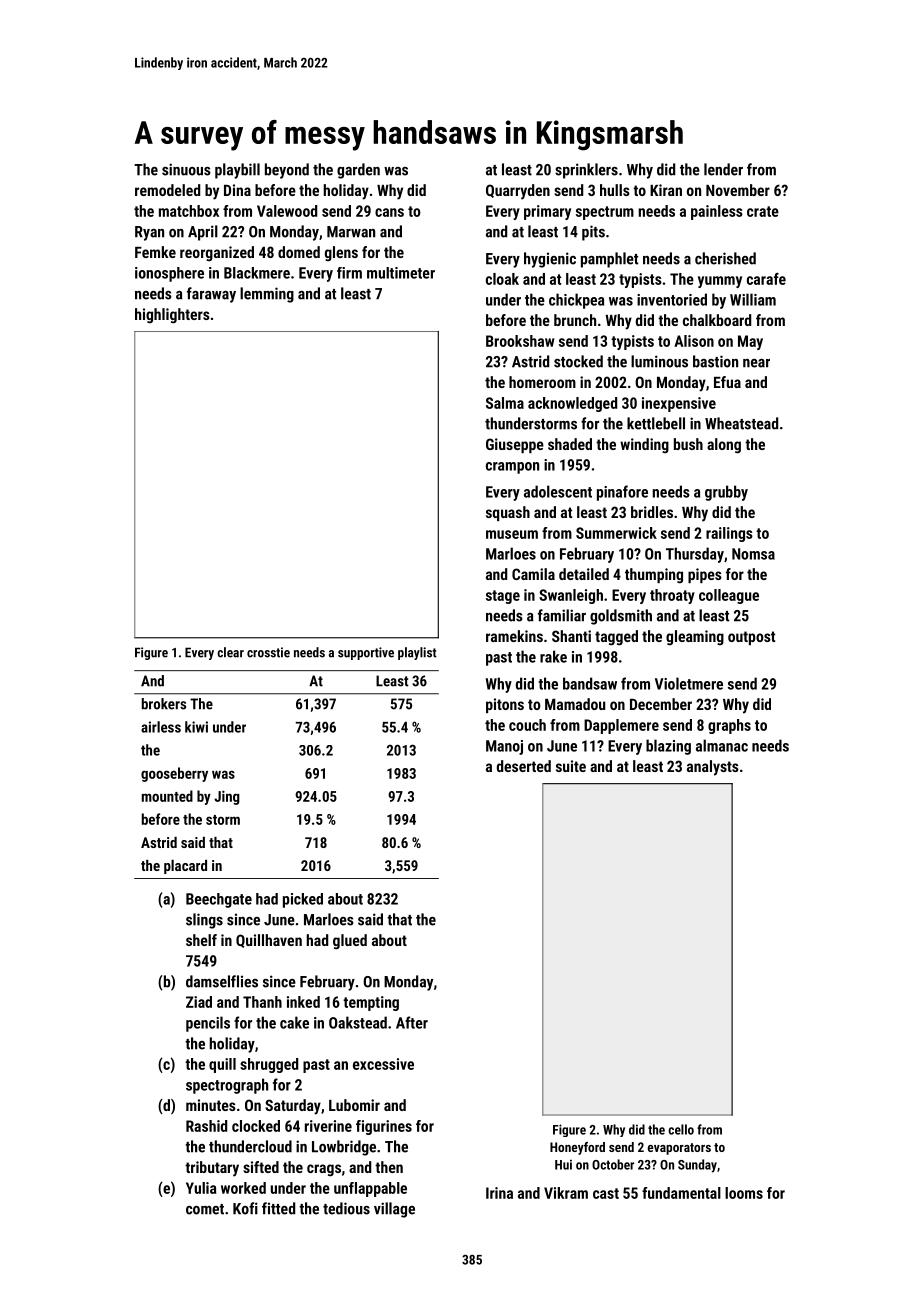 This screenshot has width=924, height=1314. What do you see at coordinates (729, 596) in the screenshot?
I see `colleague` at bounding box center [729, 596].
